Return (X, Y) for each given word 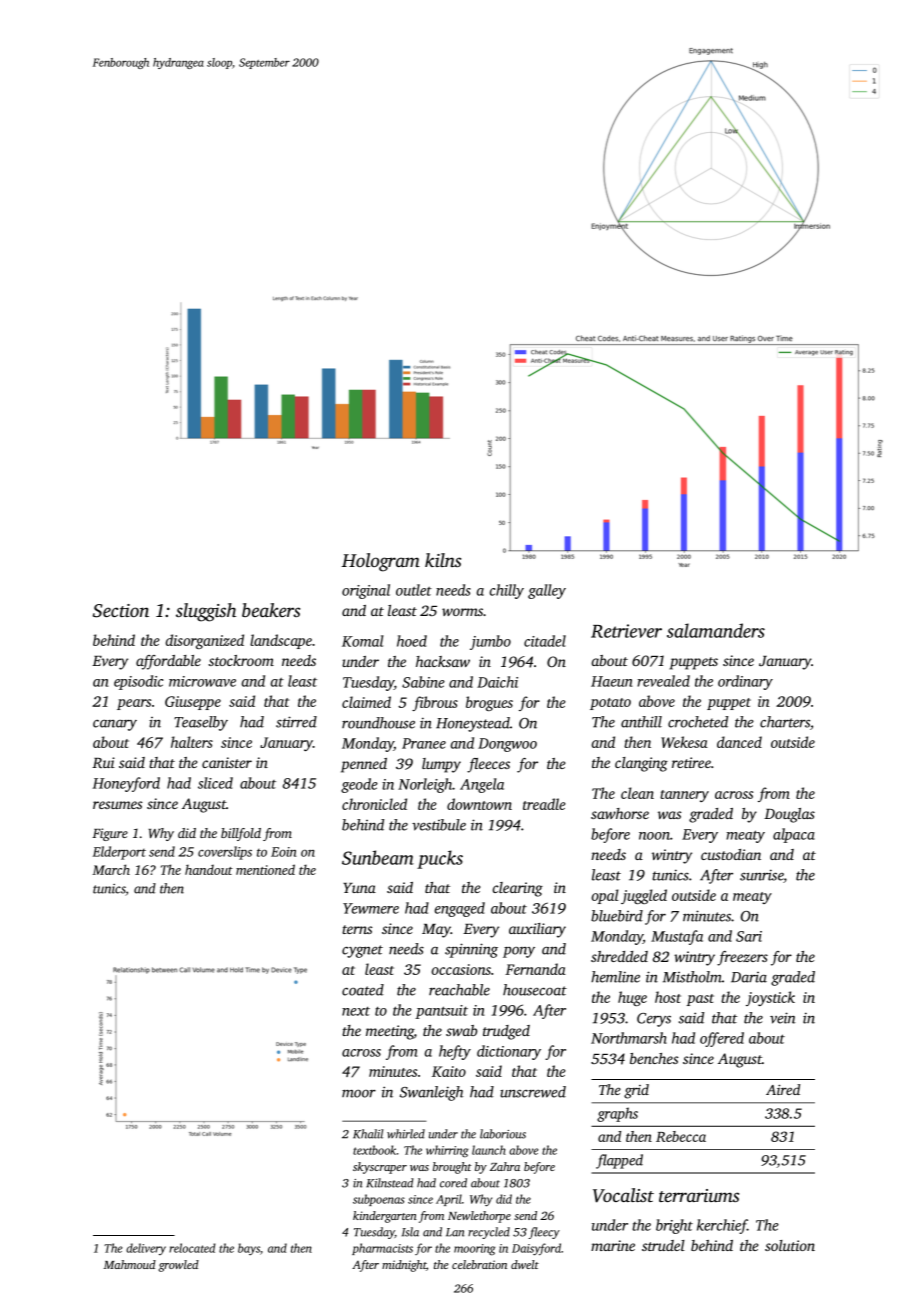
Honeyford (126, 784)
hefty (455, 1052)
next (356, 1011)
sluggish (206, 612)
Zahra (505, 1166)
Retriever (626, 631)
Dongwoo (507, 745)
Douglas (789, 815)
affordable (168, 662)
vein (783, 1018)
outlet (414, 590)
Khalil (368, 1134)
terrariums (699, 1195)
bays (249, 1249)
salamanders (716, 630)
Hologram (381, 562)
